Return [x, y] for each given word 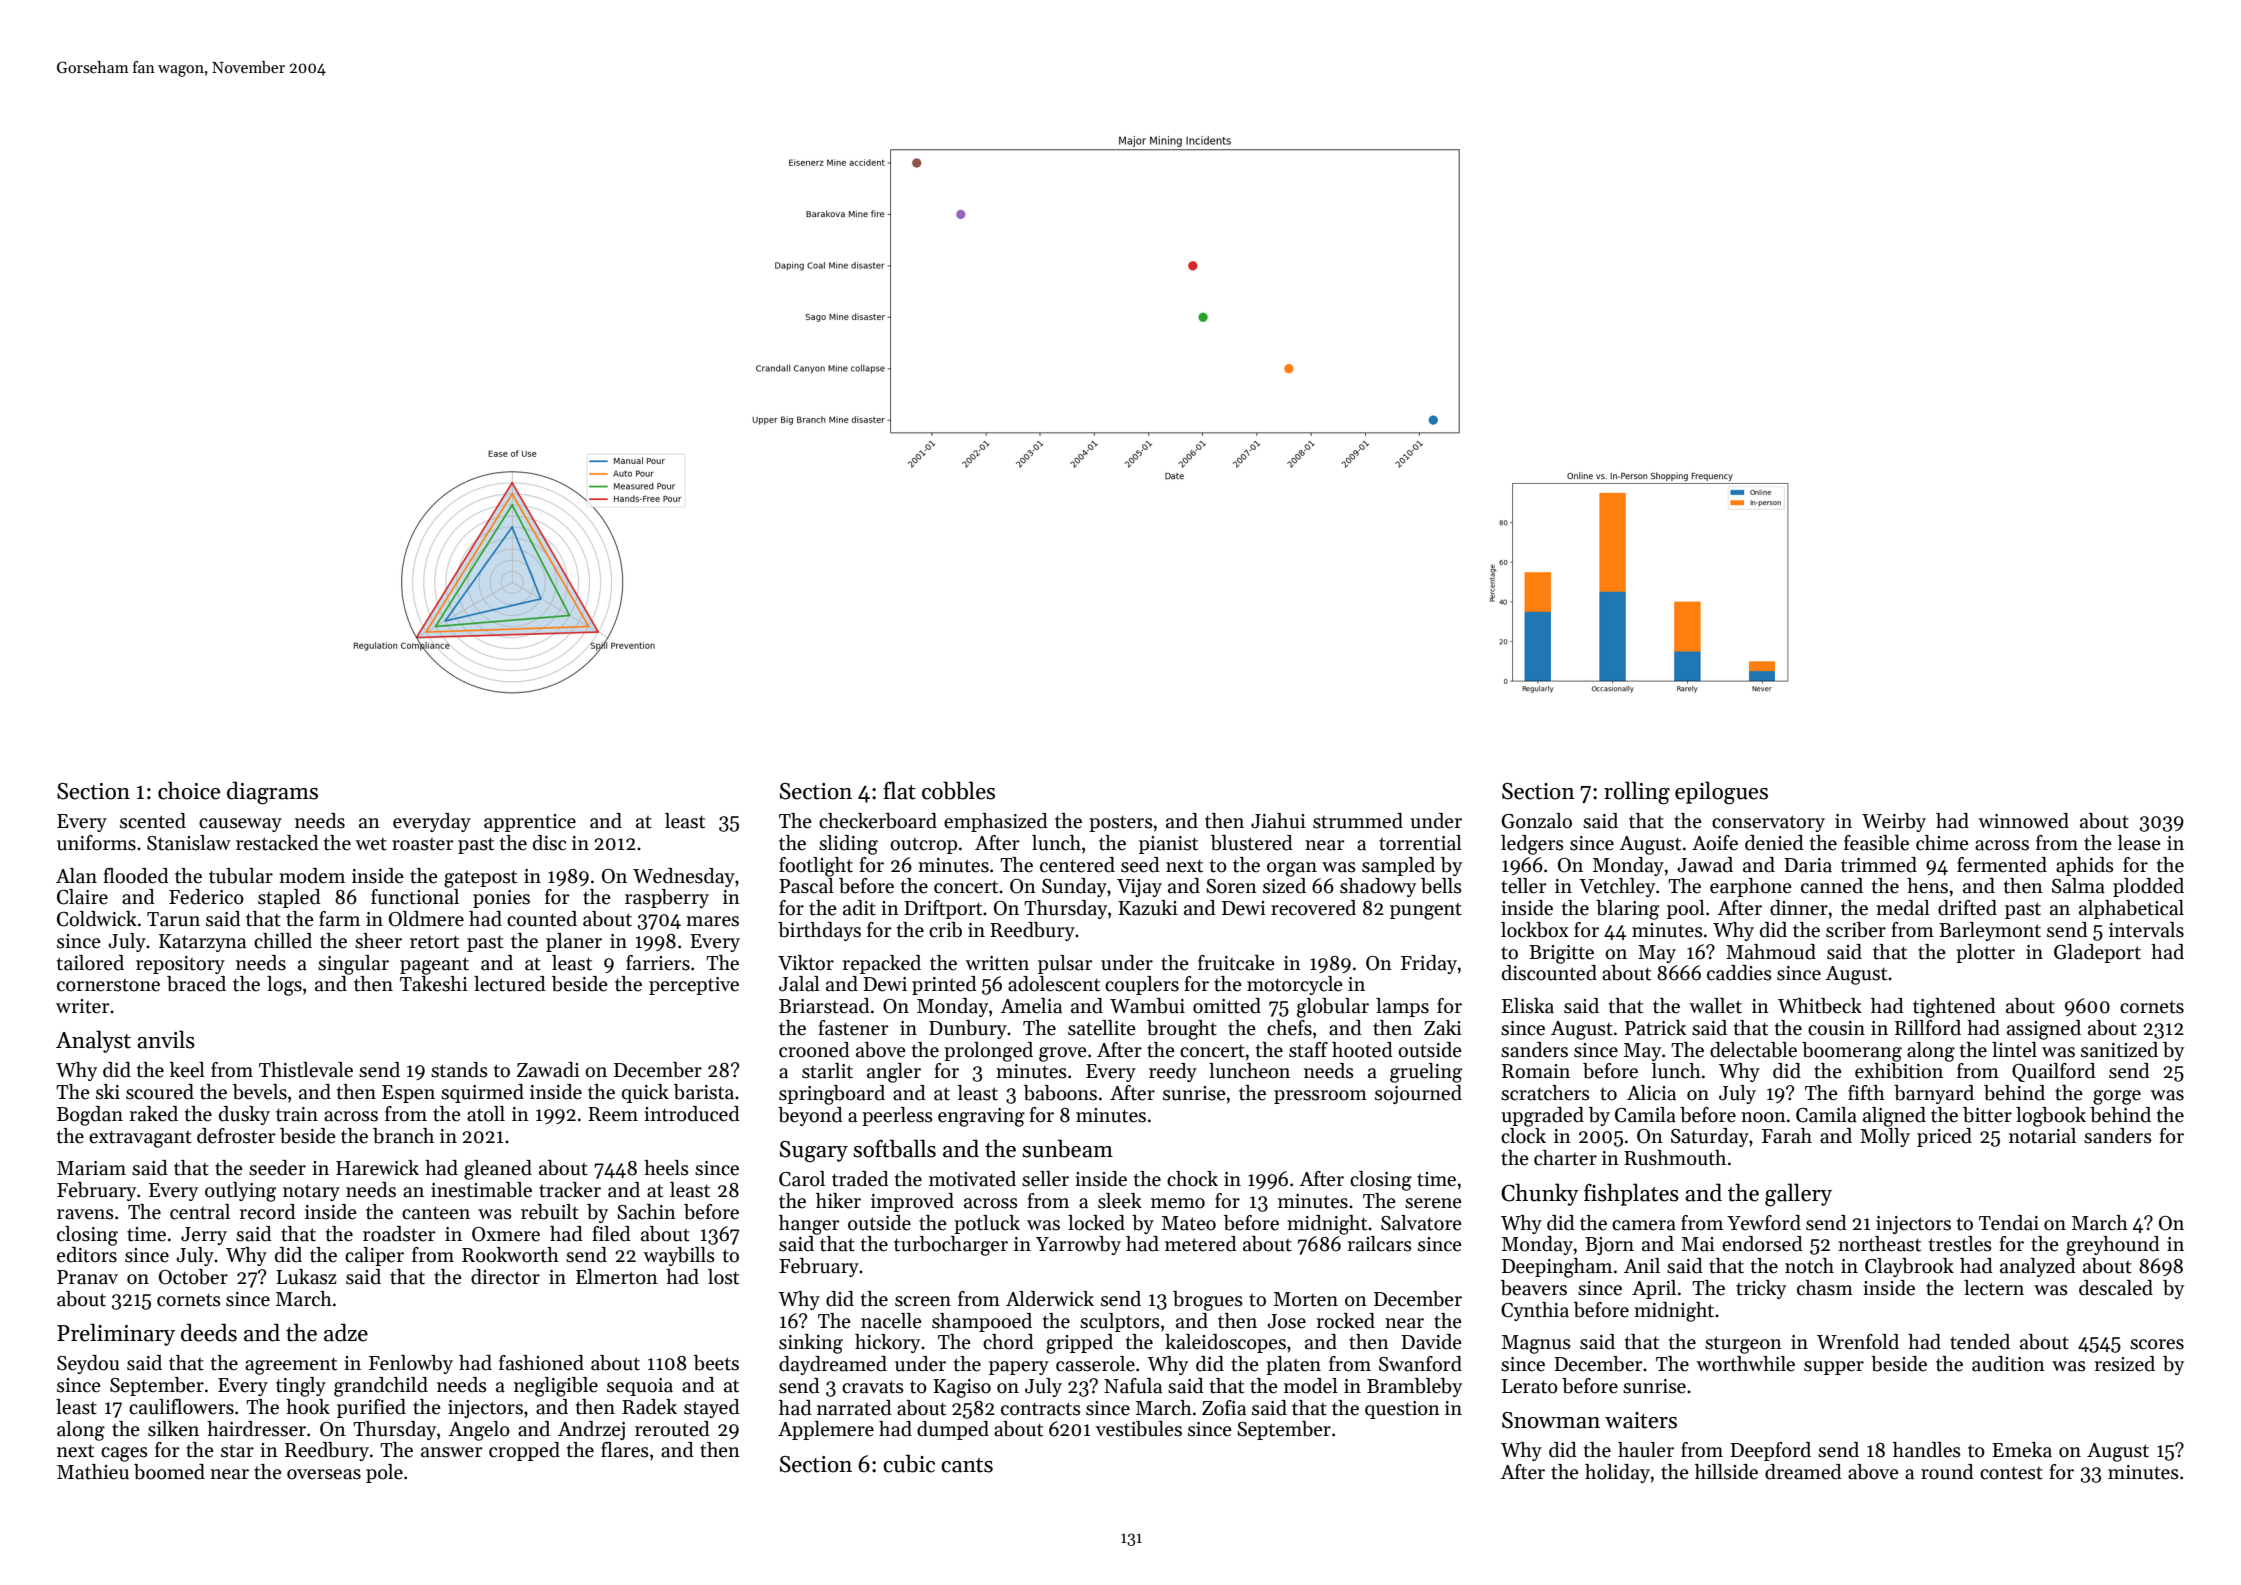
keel [187, 1070]
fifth [1866, 1093]
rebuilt [550, 1212]
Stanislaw [189, 843]
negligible [556, 1387]
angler [894, 1073]
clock [1523, 1136]
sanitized [2119, 1050]
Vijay [1139, 888]
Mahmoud [1771, 952]
